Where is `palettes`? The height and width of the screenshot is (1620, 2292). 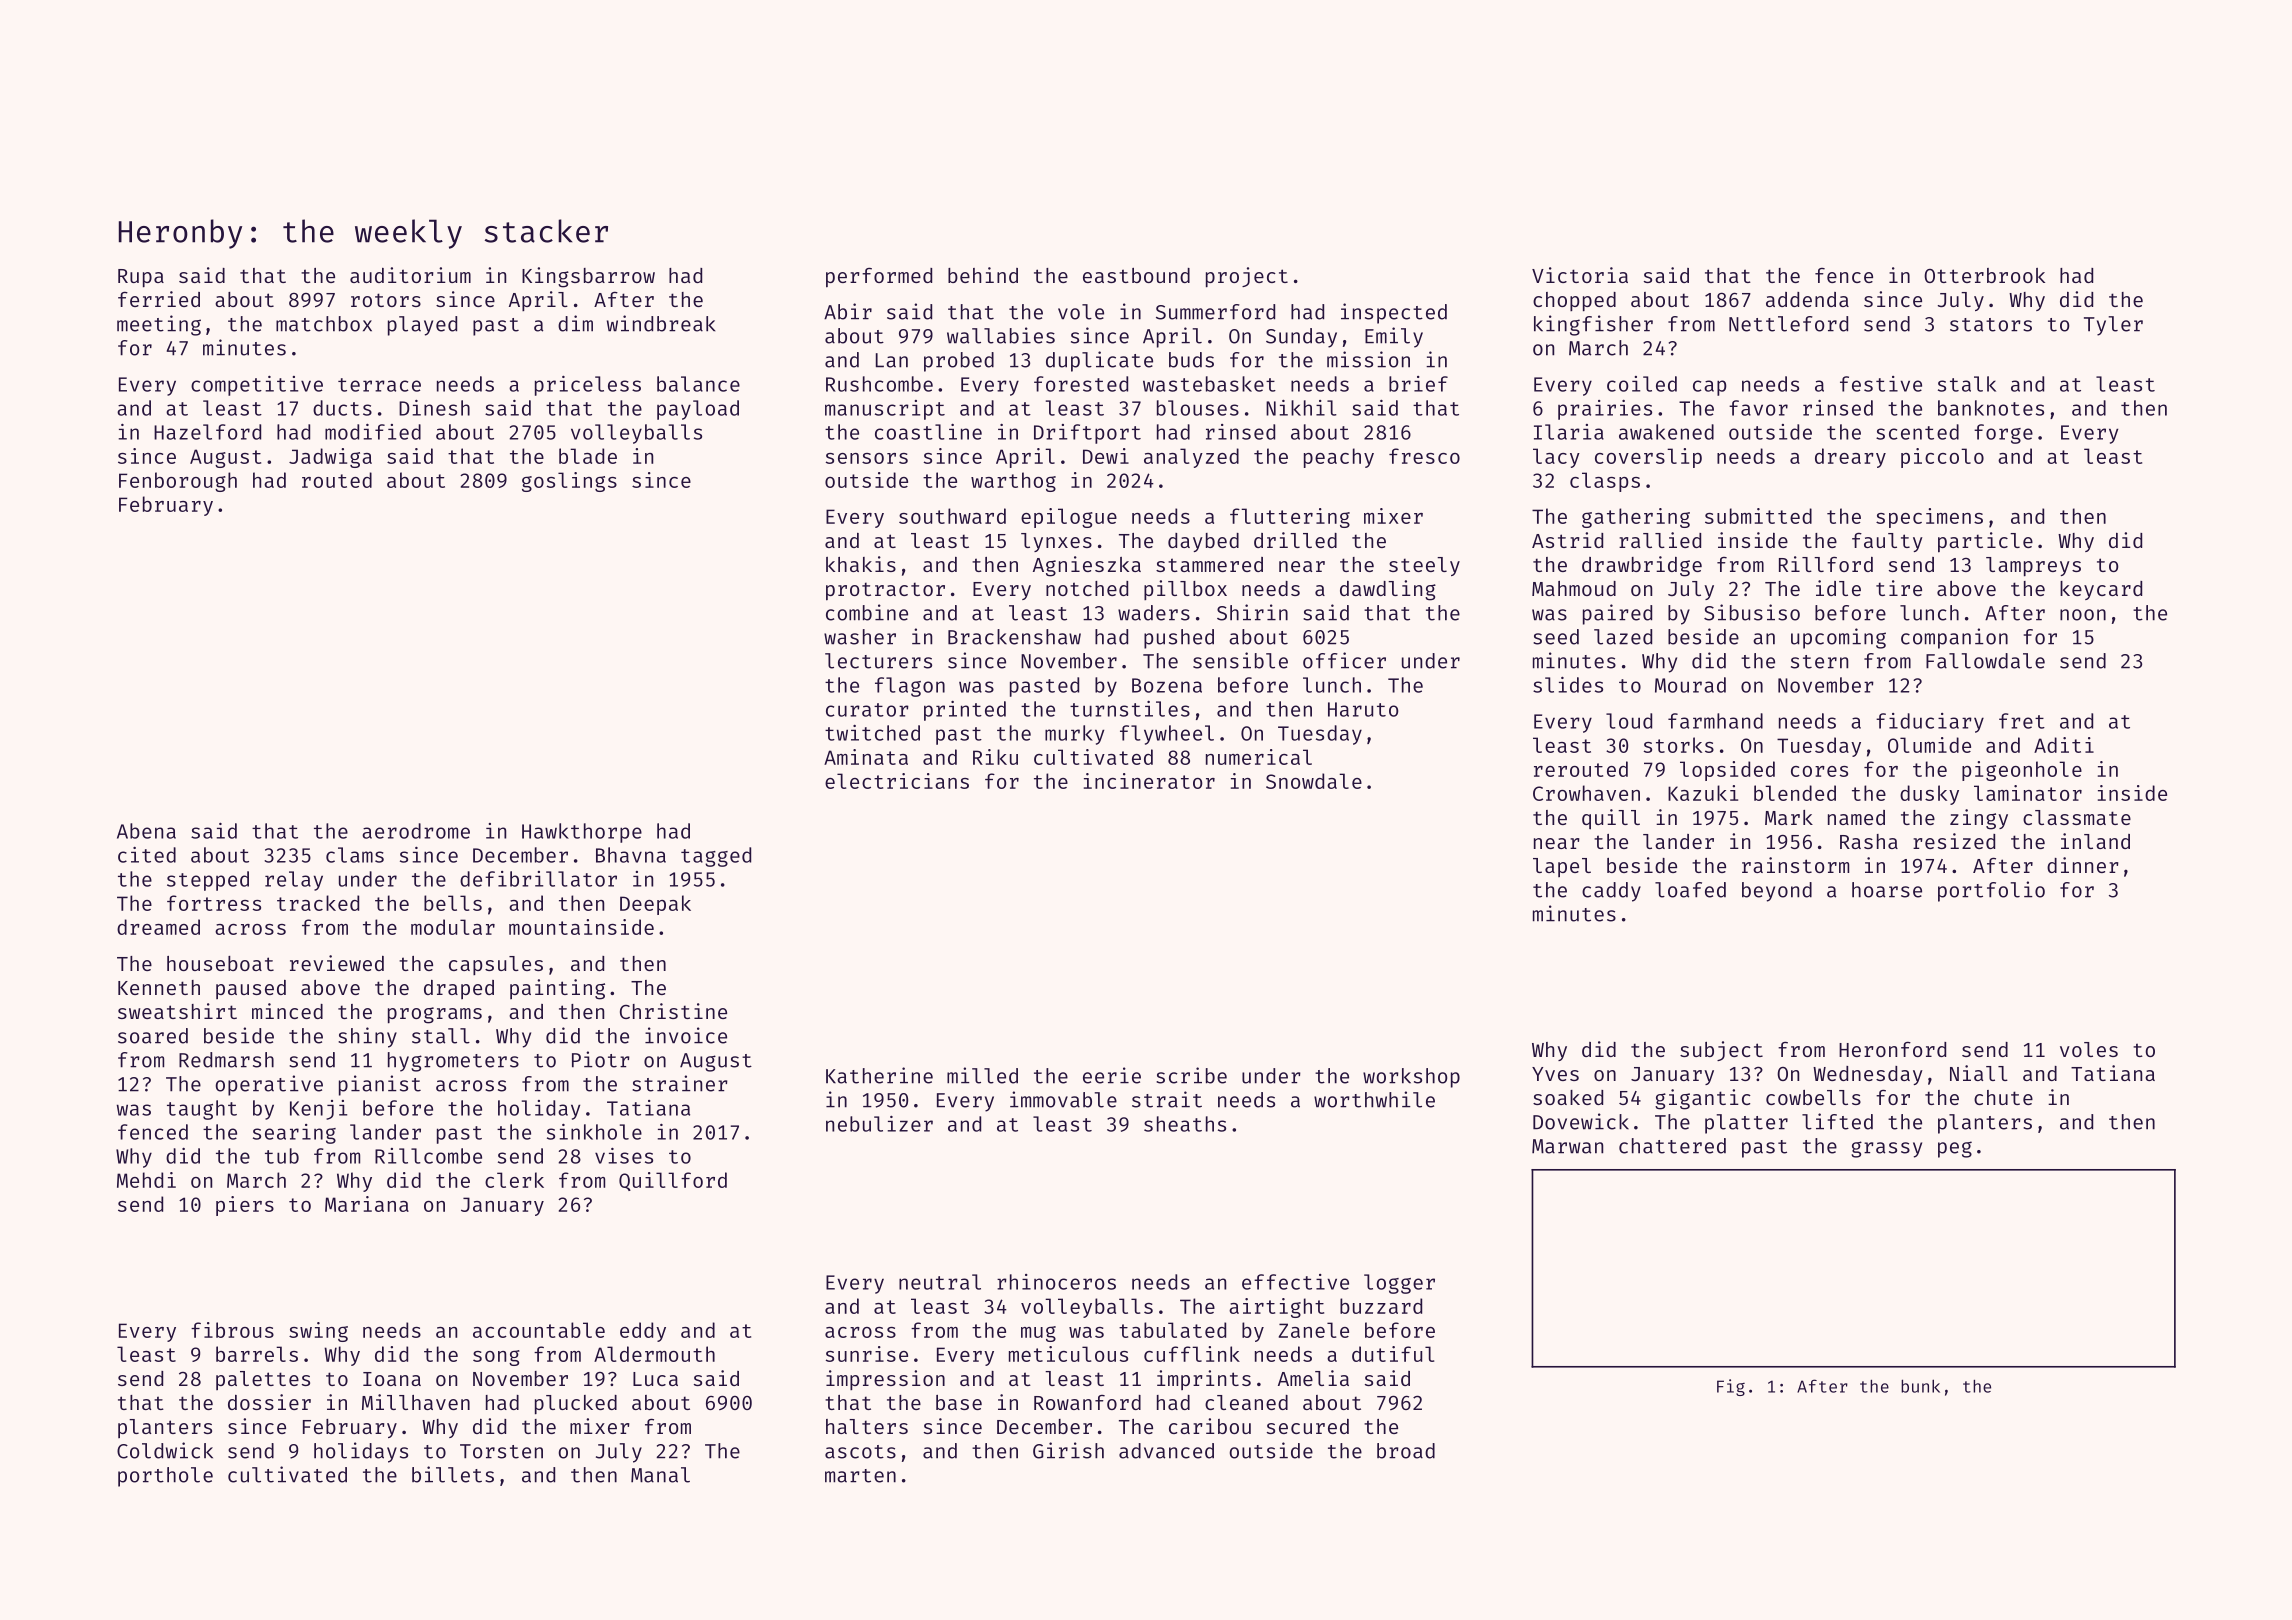
palettes is located at coordinates (263, 1380).
